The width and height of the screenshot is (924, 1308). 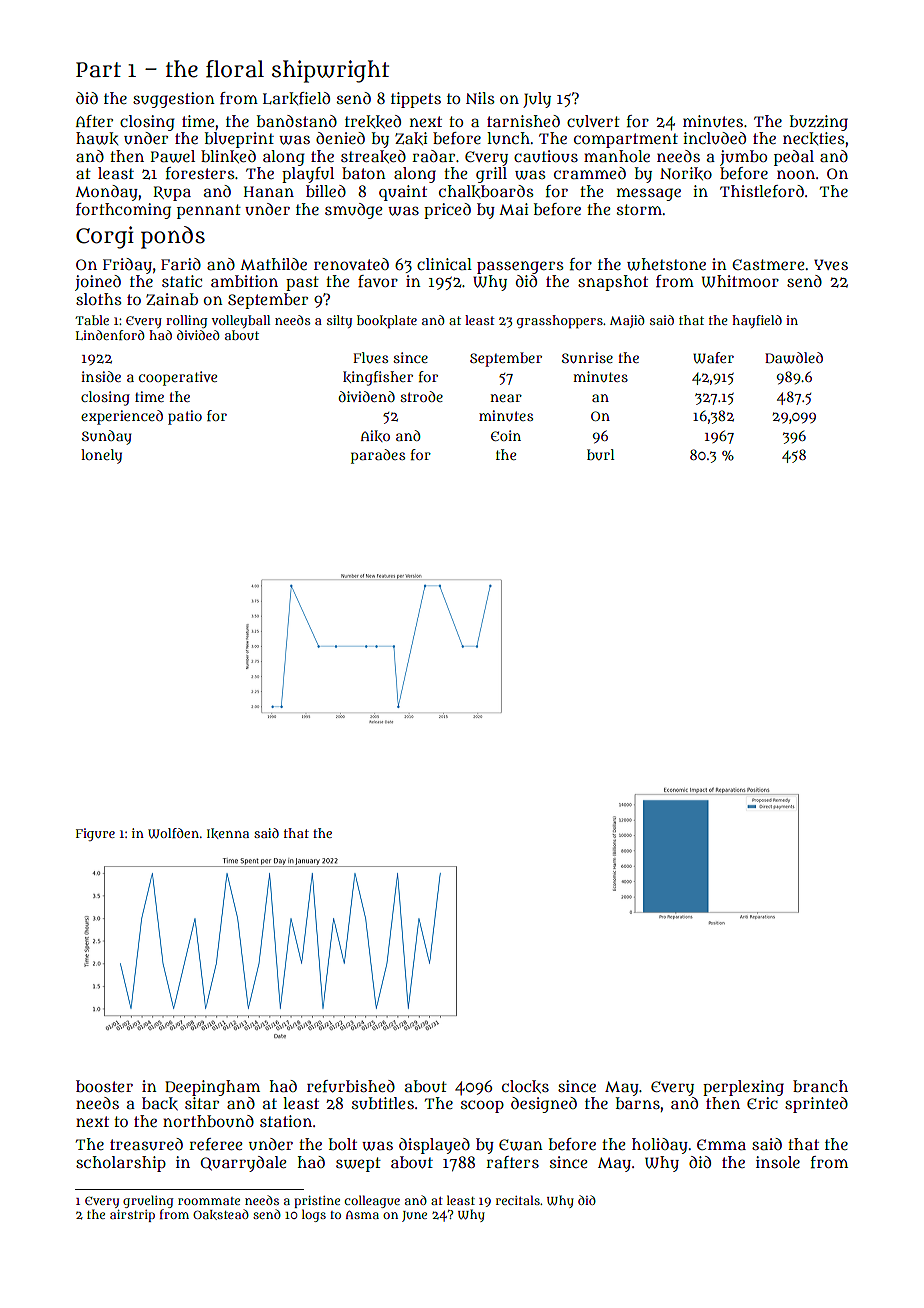 I want to click on insole, so click(x=778, y=1162).
